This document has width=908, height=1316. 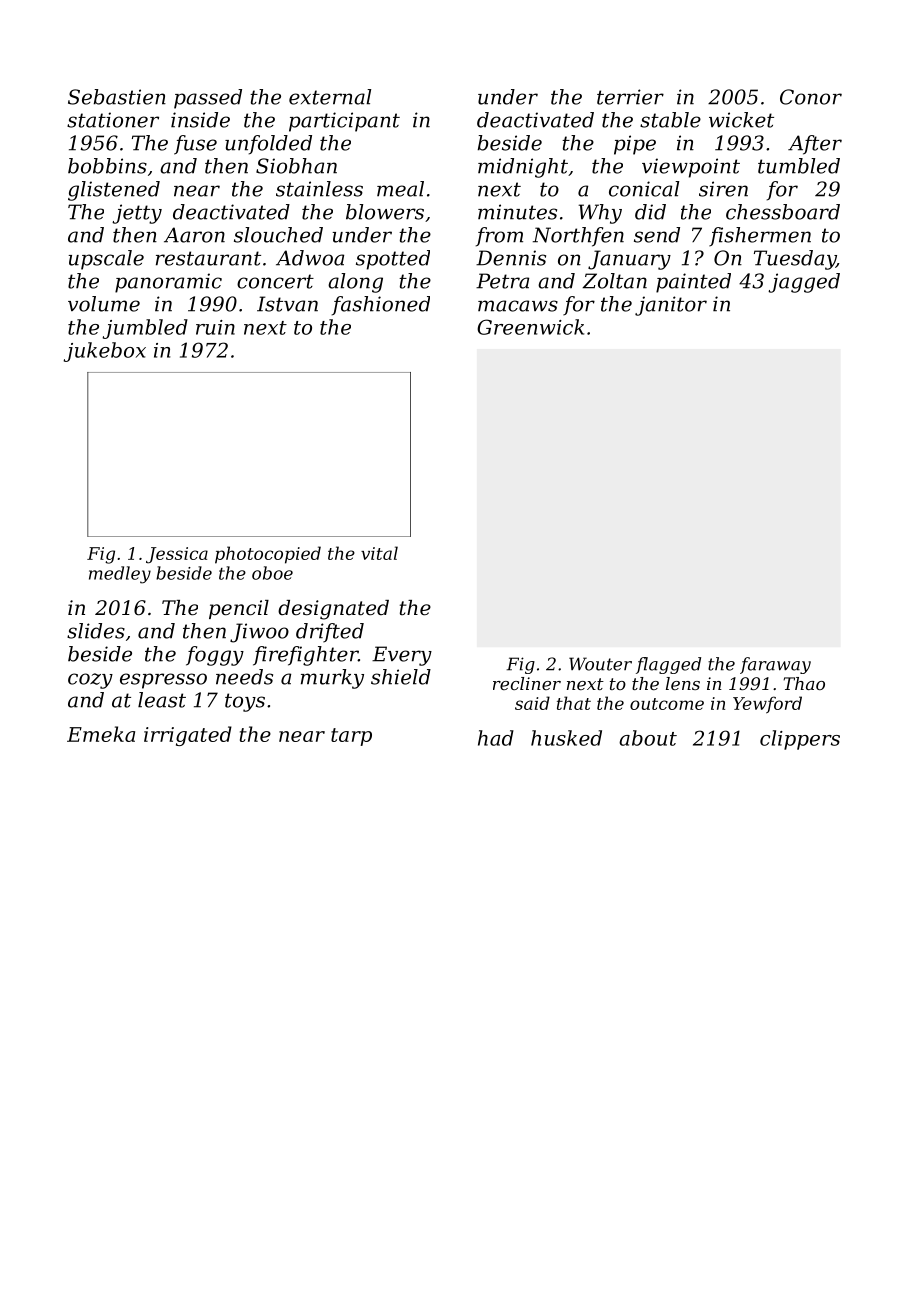 What do you see at coordinates (101, 734) in the document?
I see `Emeka` at bounding box center [101, 734].
